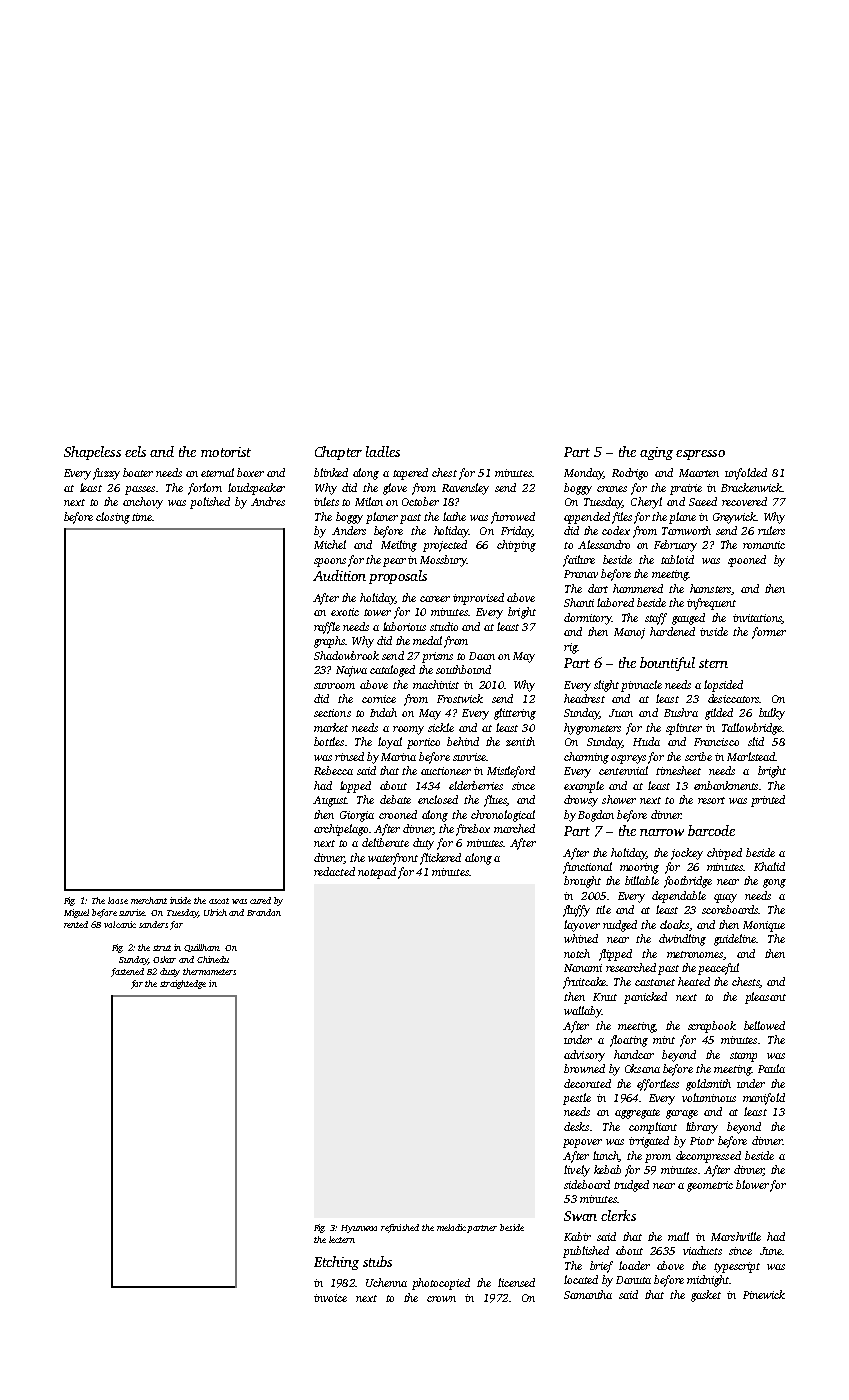  Describe the element at coordinates (76, 913) in the page. I see `Miguel` at that location.
